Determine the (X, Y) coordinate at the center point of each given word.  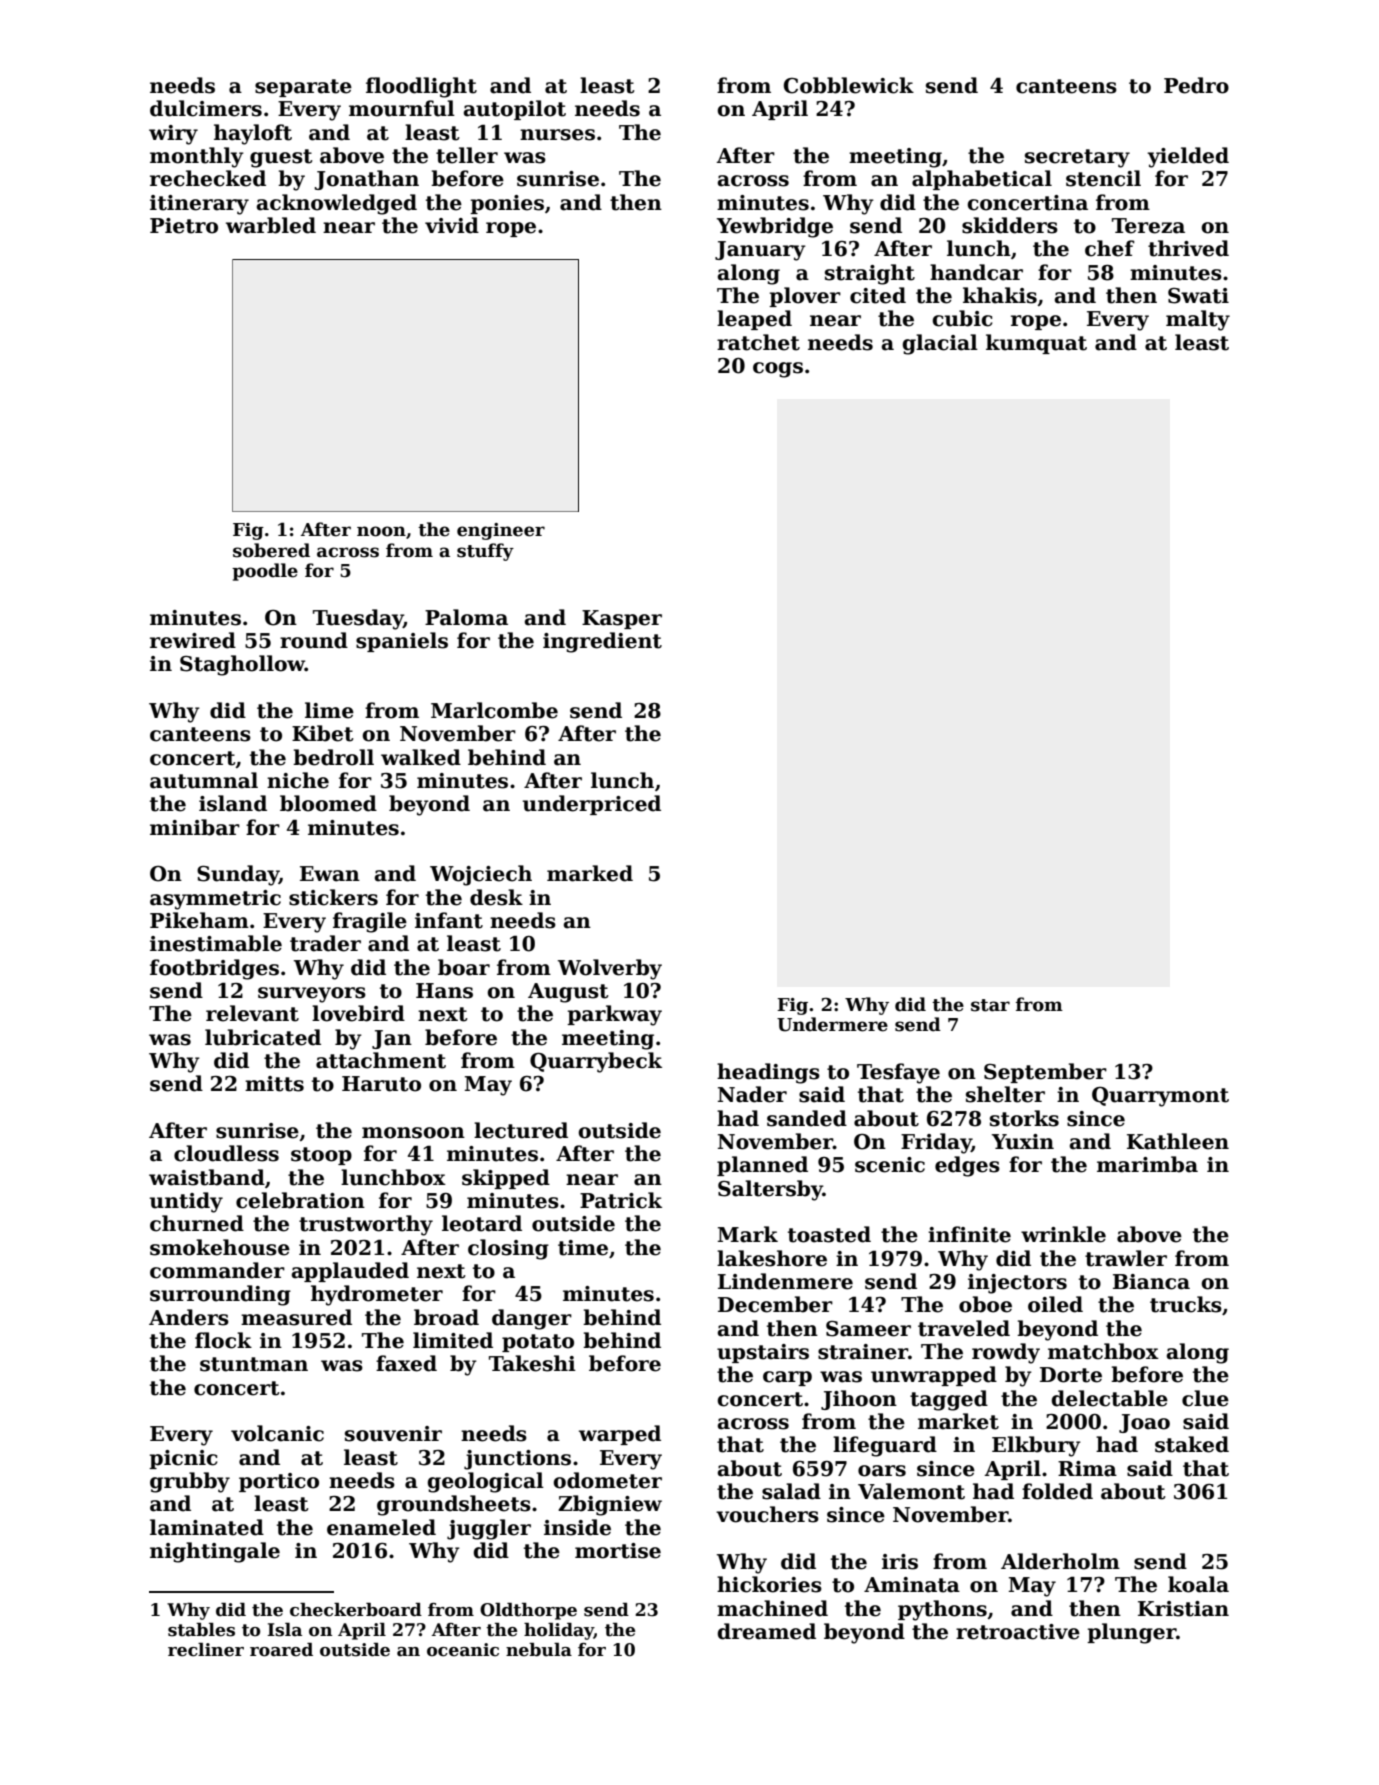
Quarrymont (1160, 1097)
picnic (183, 1459)
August (568, 993)
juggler (489, 1529)
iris (900, 1562)
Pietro (184, 226)
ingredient (602, 642)
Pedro (1196, 85)
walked (421, 757)
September (1045, 1073)
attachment (381, 1060)
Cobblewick (849, 85)
